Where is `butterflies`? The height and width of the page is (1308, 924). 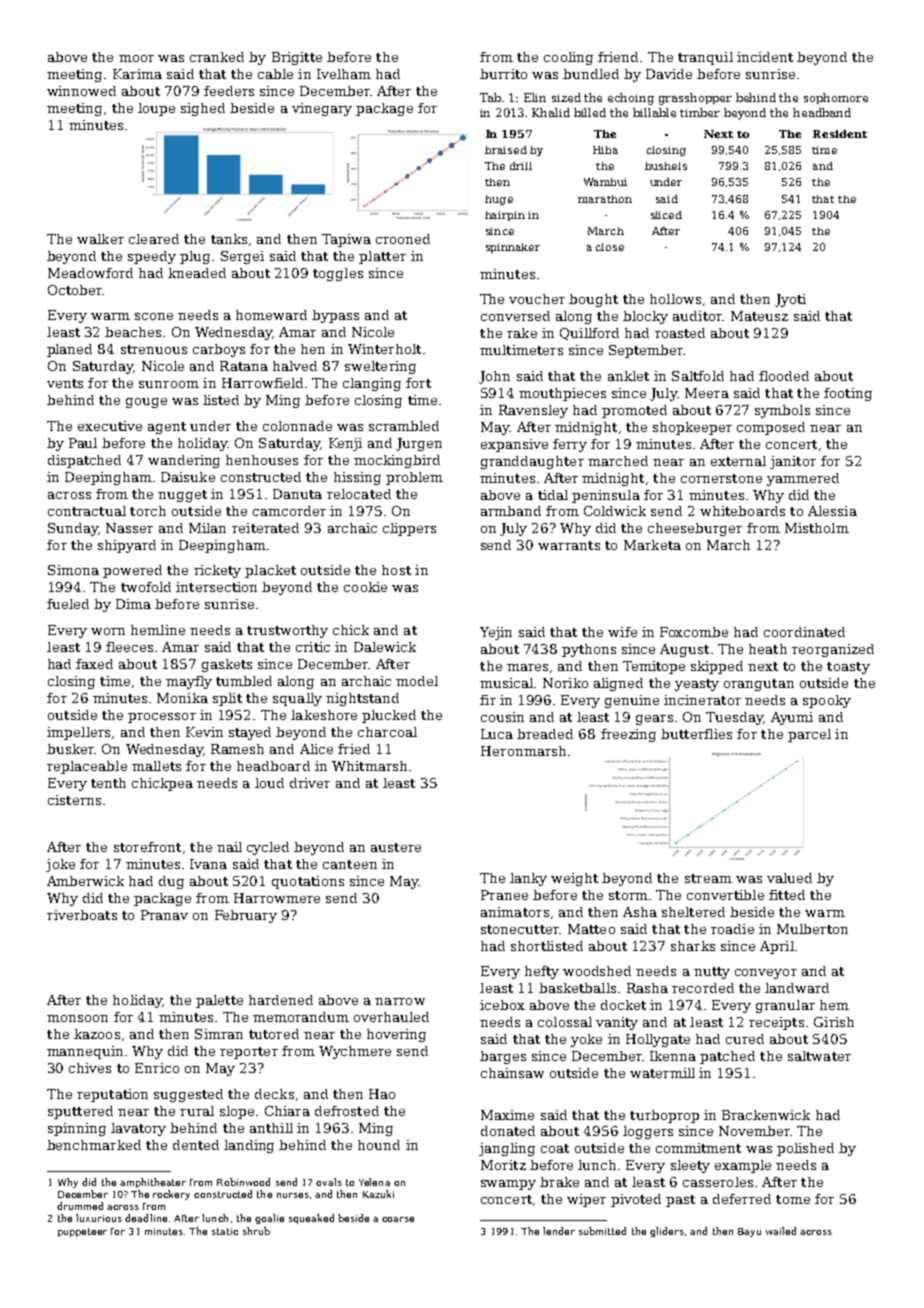 butterflies is located at coordinates (696, 734).
